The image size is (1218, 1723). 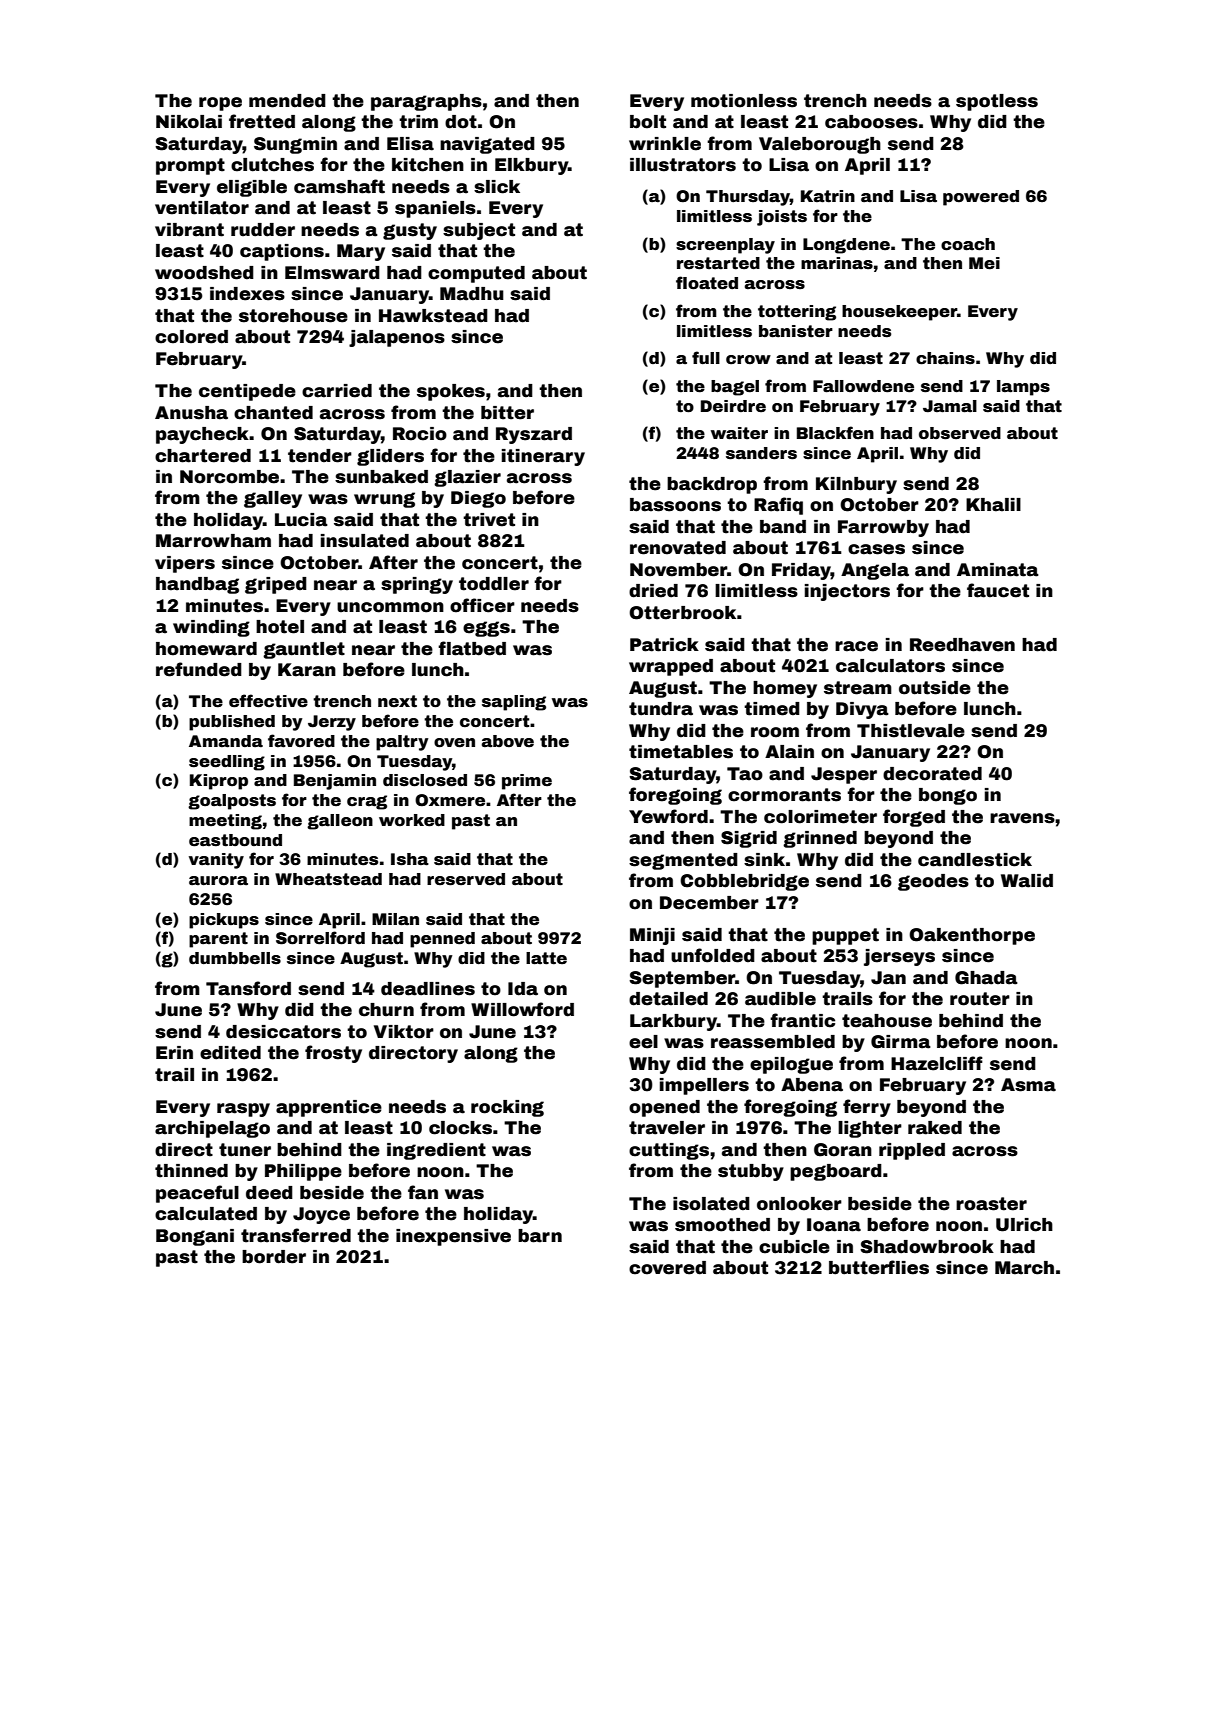 What do you see at coordinates (667, 1268) in the document?
I see `covered` at bounding box center [667, 1268].
